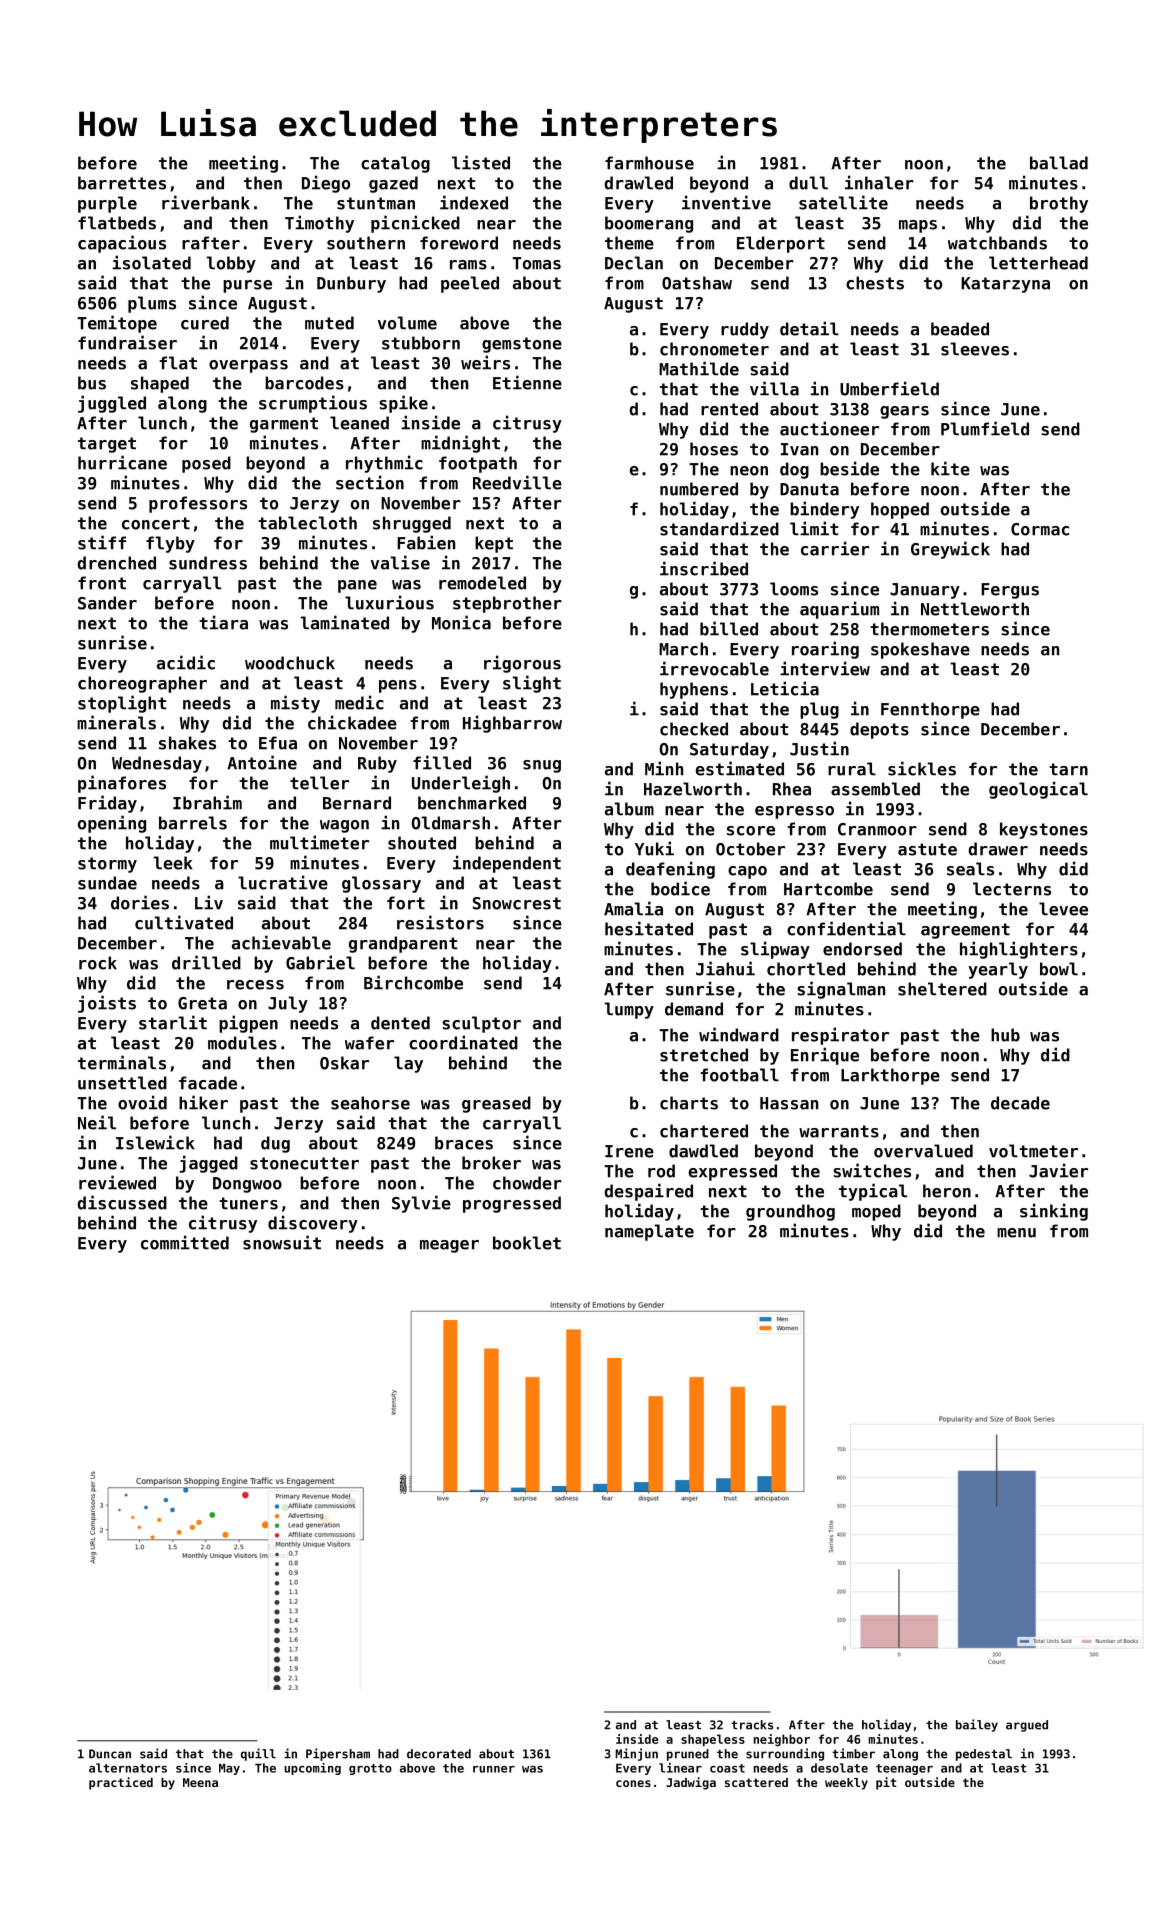  Describe the element at coordinates (338, 1754) in the image. I see `Pipersham` at that location.
